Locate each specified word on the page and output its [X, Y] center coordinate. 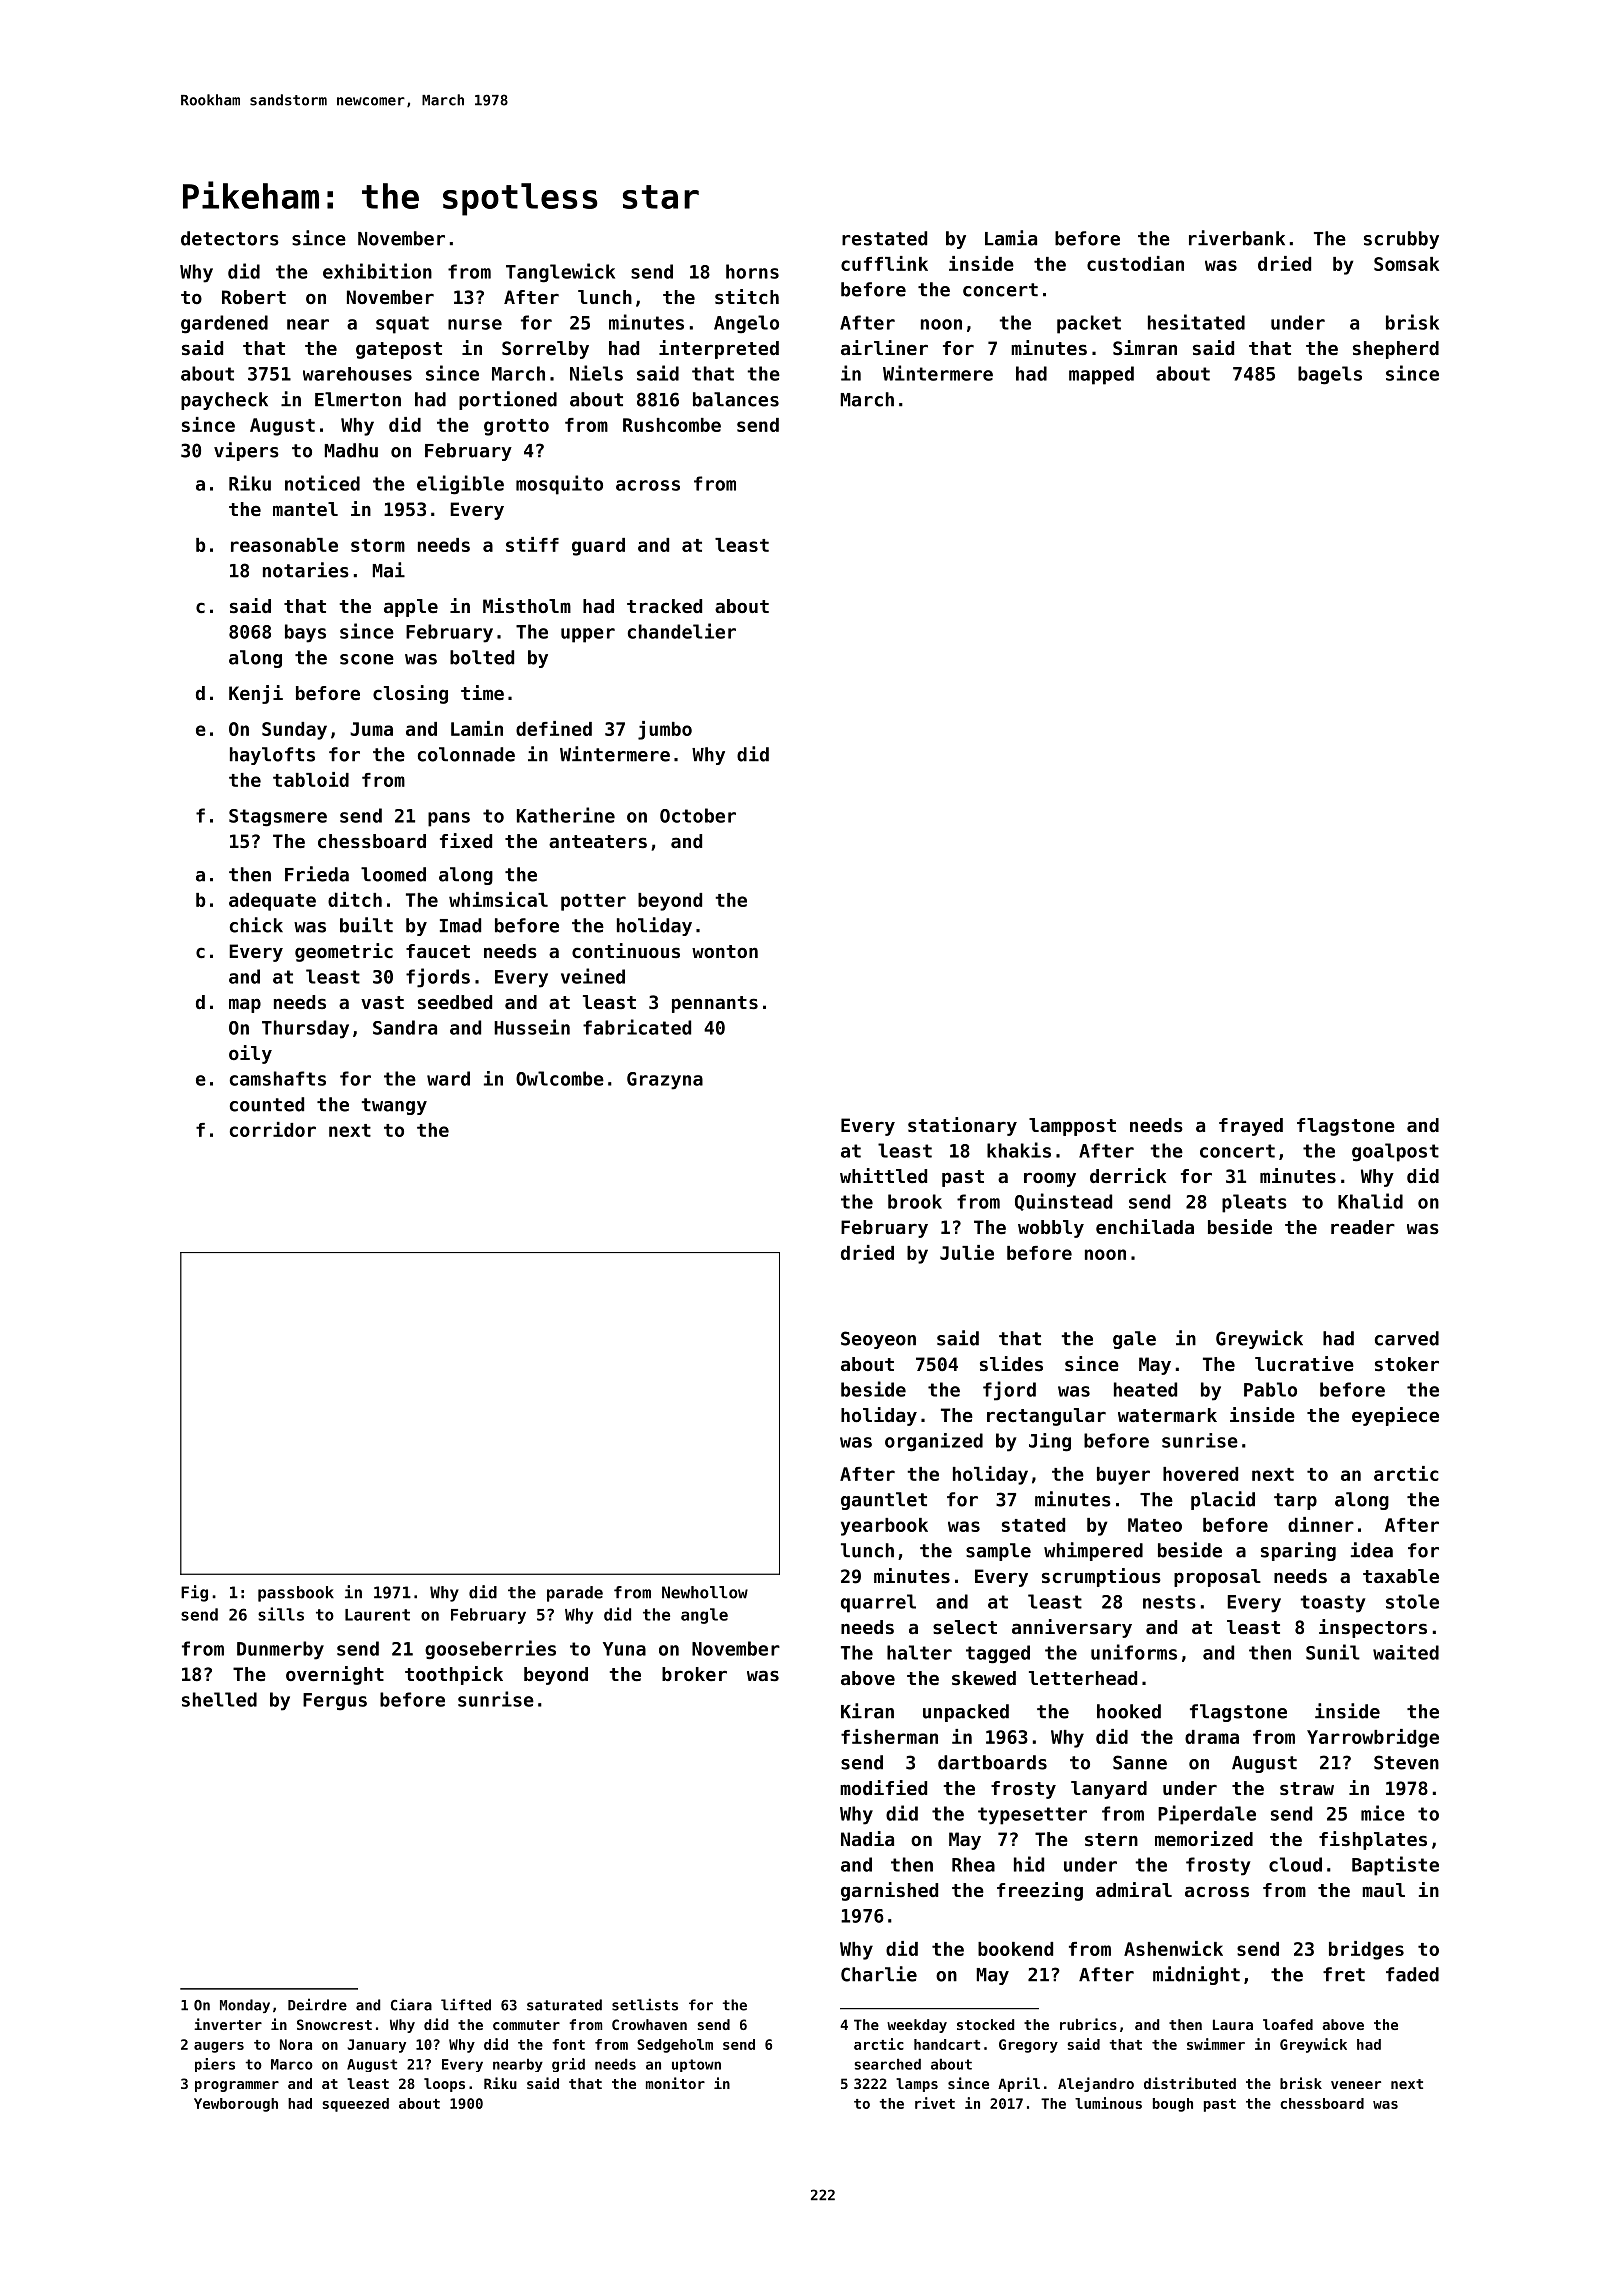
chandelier [682, 631]
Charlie [879, 1974]
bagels [1330, 375]
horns [752, 271]
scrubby [1401, 240]
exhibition [377, 271]
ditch [355, 899]
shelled [219, 1699]
